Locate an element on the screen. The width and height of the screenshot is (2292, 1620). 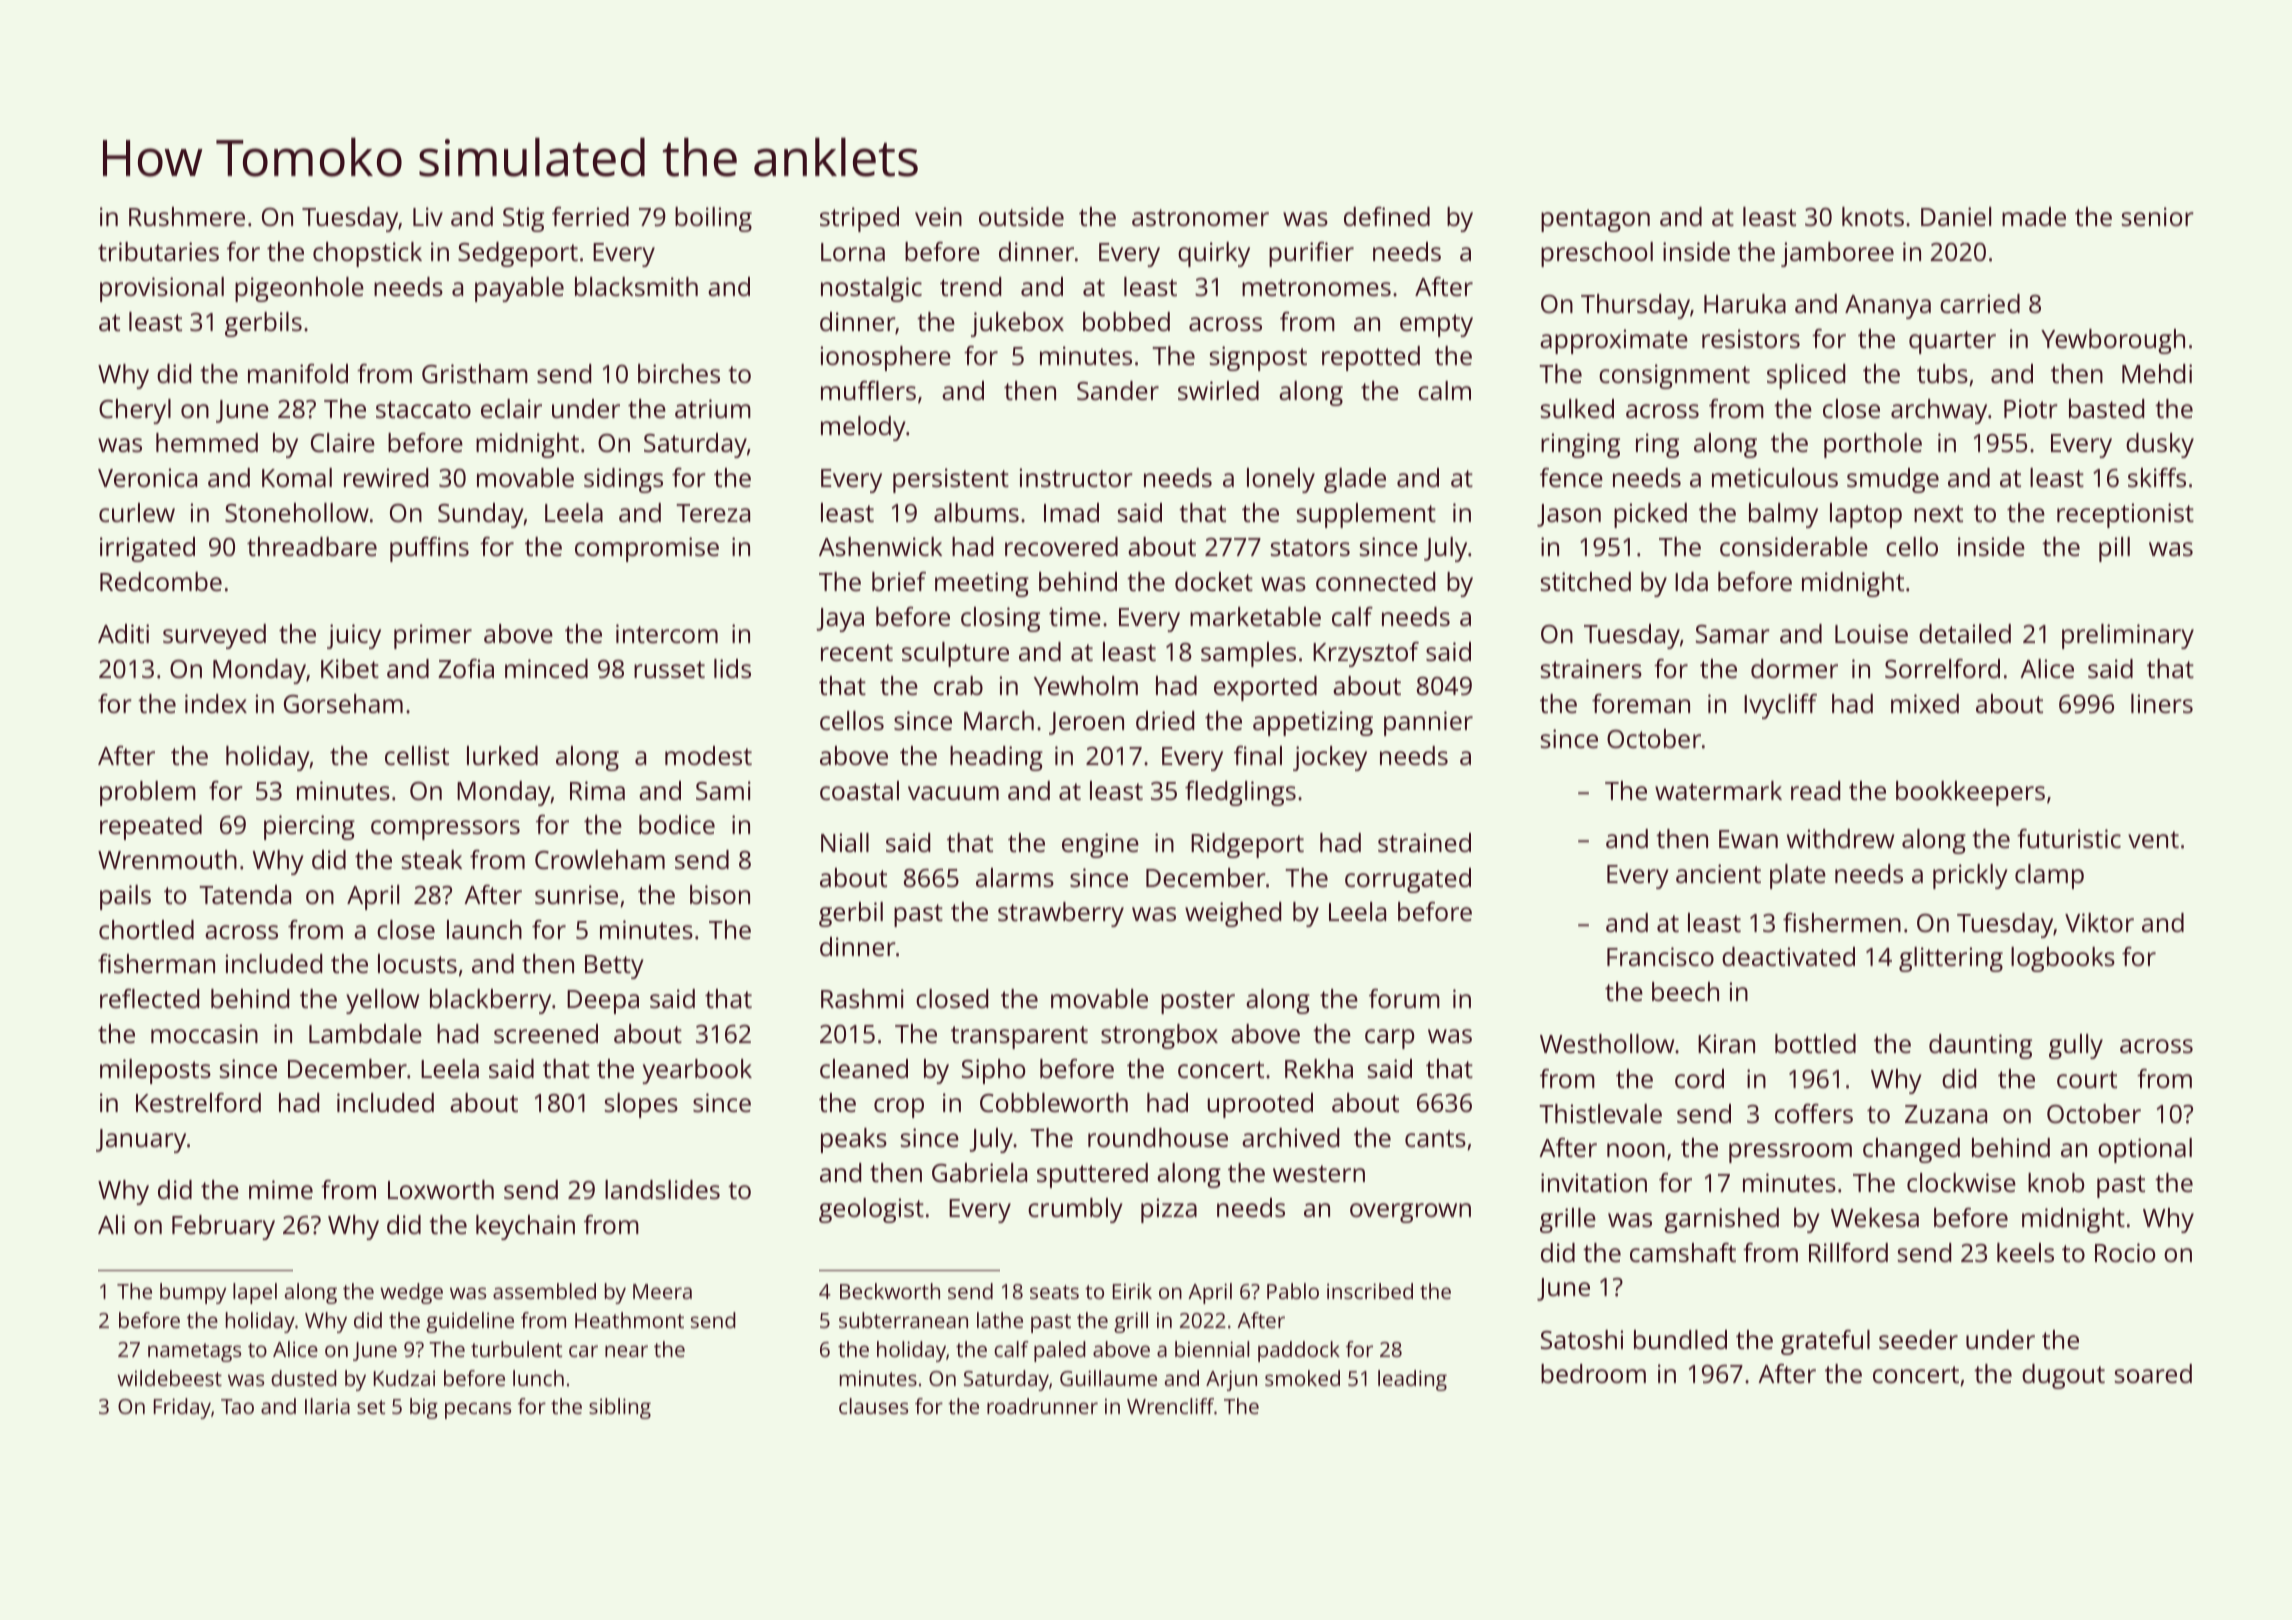
carried is located at coordinates (1980, 303).
